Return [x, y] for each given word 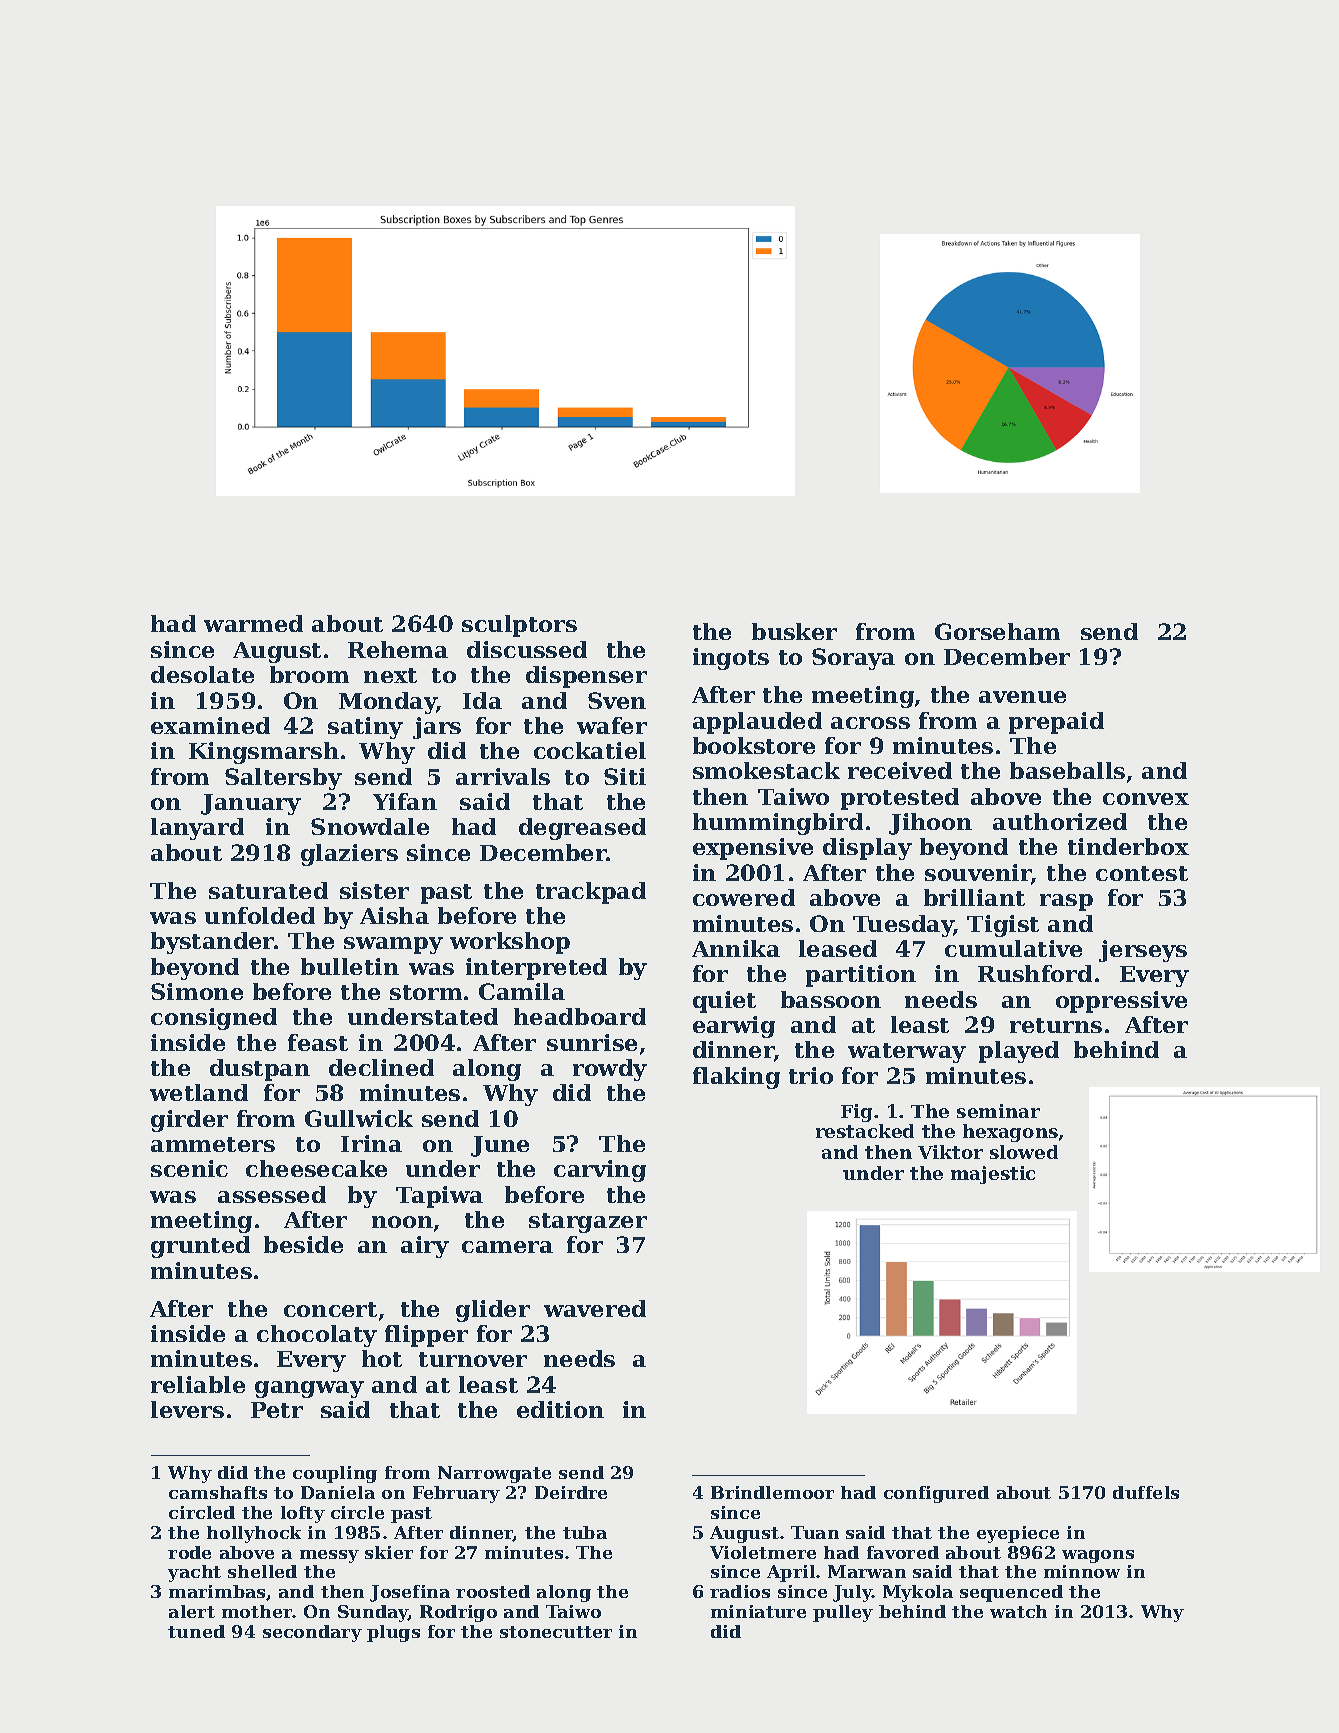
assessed [272, 1194]
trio [811, 1075]
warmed [253, 623]
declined [381, 1067]
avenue [1022, 697]
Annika [736, 948]
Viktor [950, 1152]
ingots [731, 659]
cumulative [1013, 948]
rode [189, 1552]
